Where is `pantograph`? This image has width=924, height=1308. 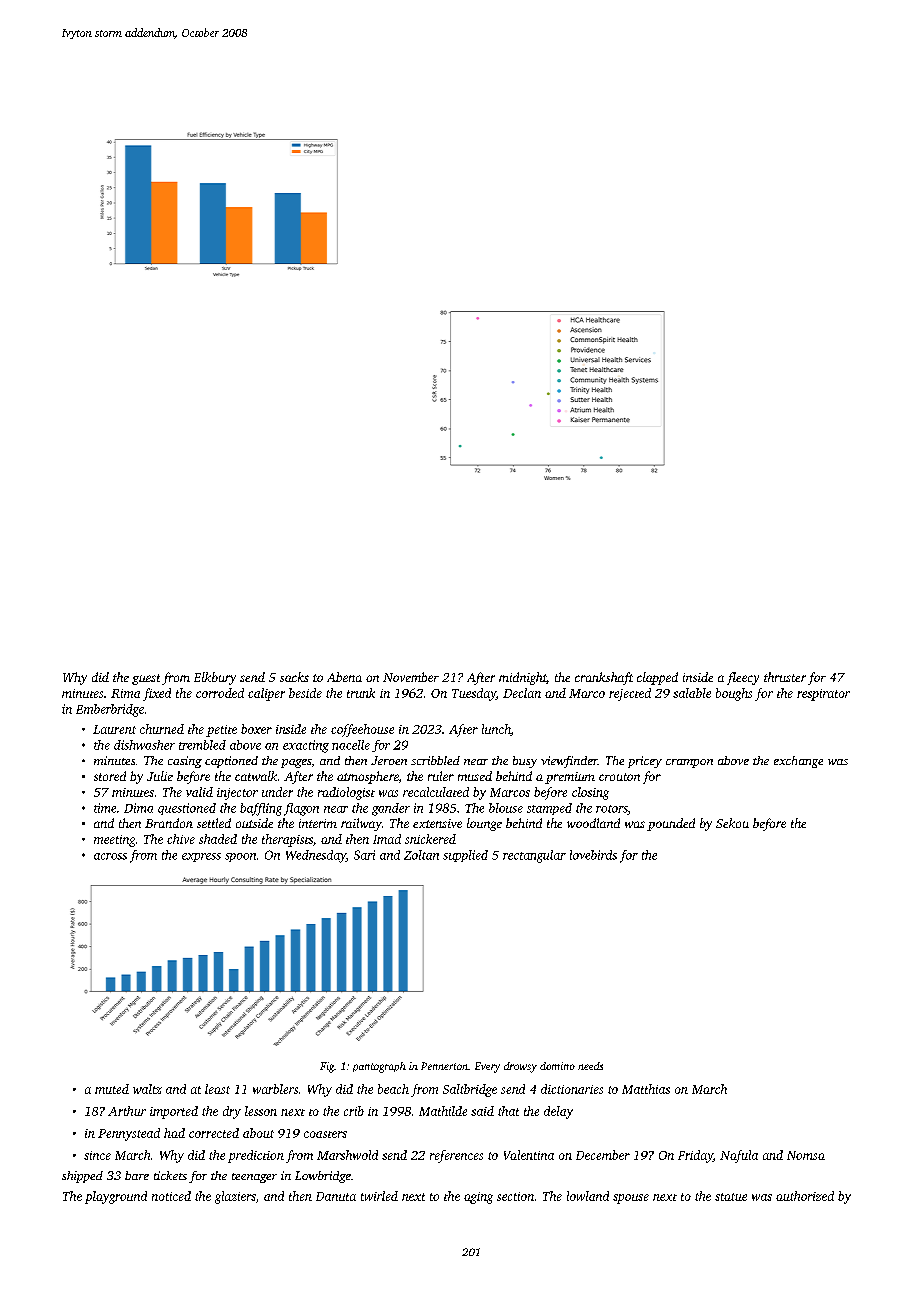
pantograph is located at coordinates (379, 1067).
